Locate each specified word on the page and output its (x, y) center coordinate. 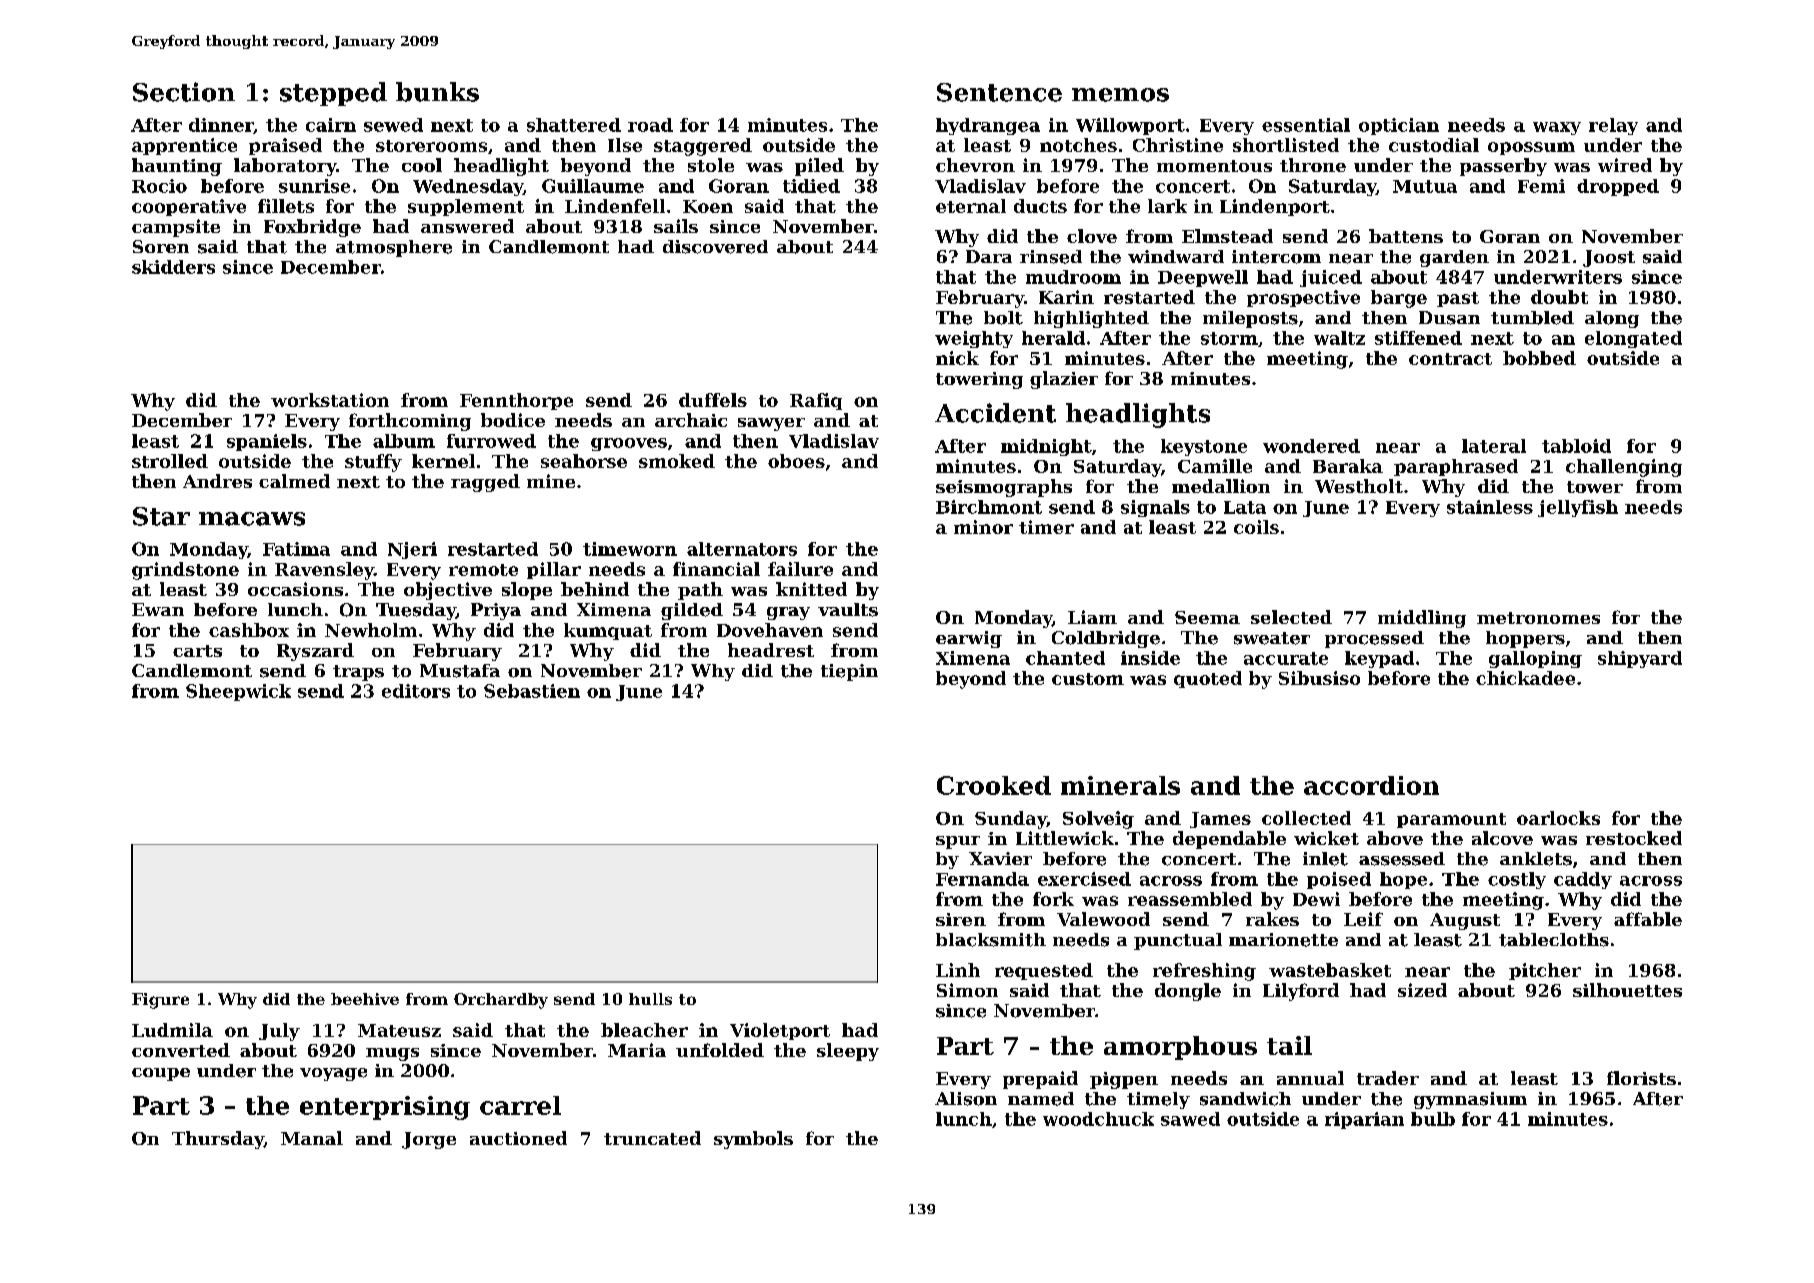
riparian (1364, 1120)
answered (467, 226)
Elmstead (1227, 236)
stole (711, 165)
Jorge (429, 1140)
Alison (966, 1099)
